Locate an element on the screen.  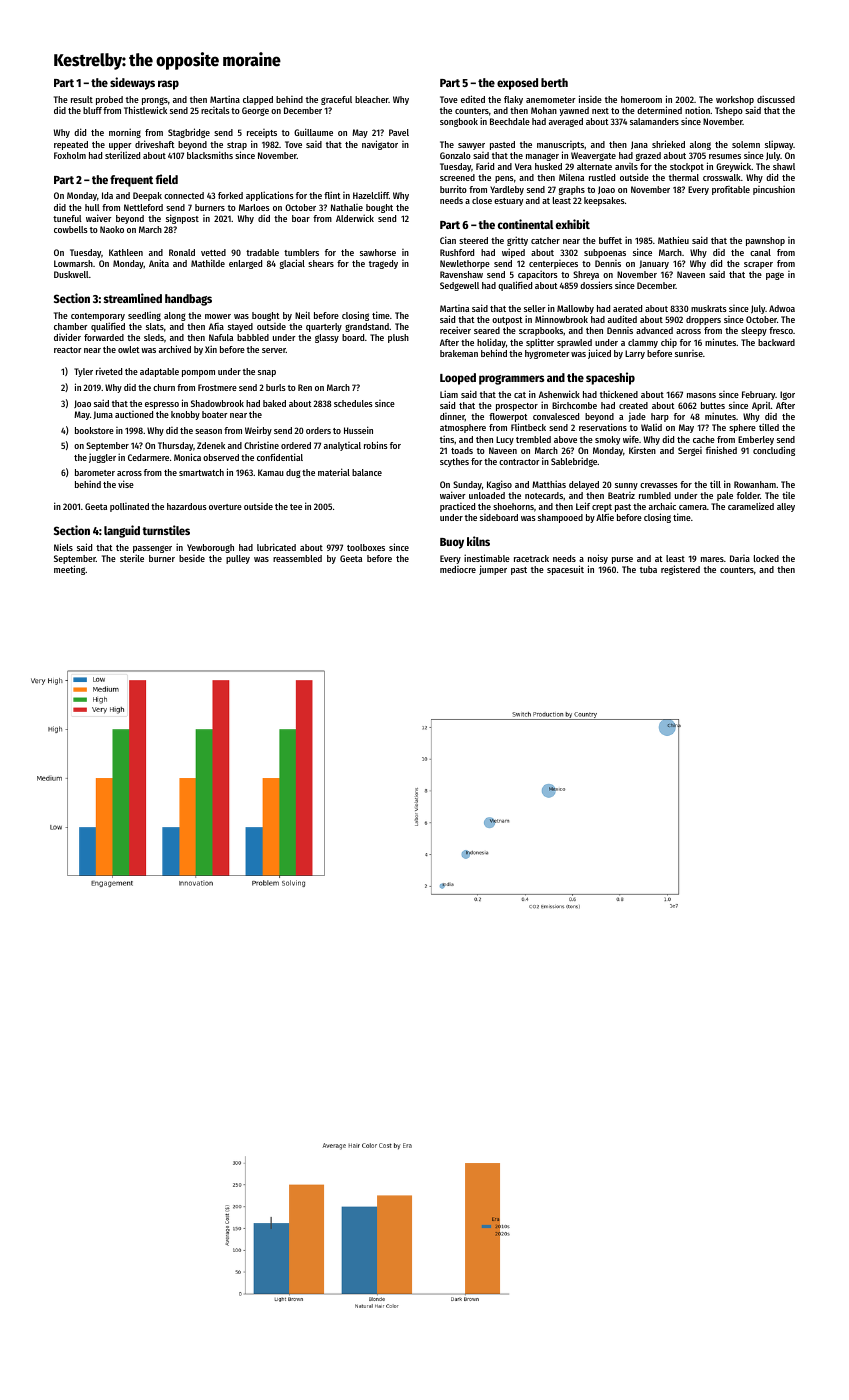
forwarded is located at coordinates (104, 337).
